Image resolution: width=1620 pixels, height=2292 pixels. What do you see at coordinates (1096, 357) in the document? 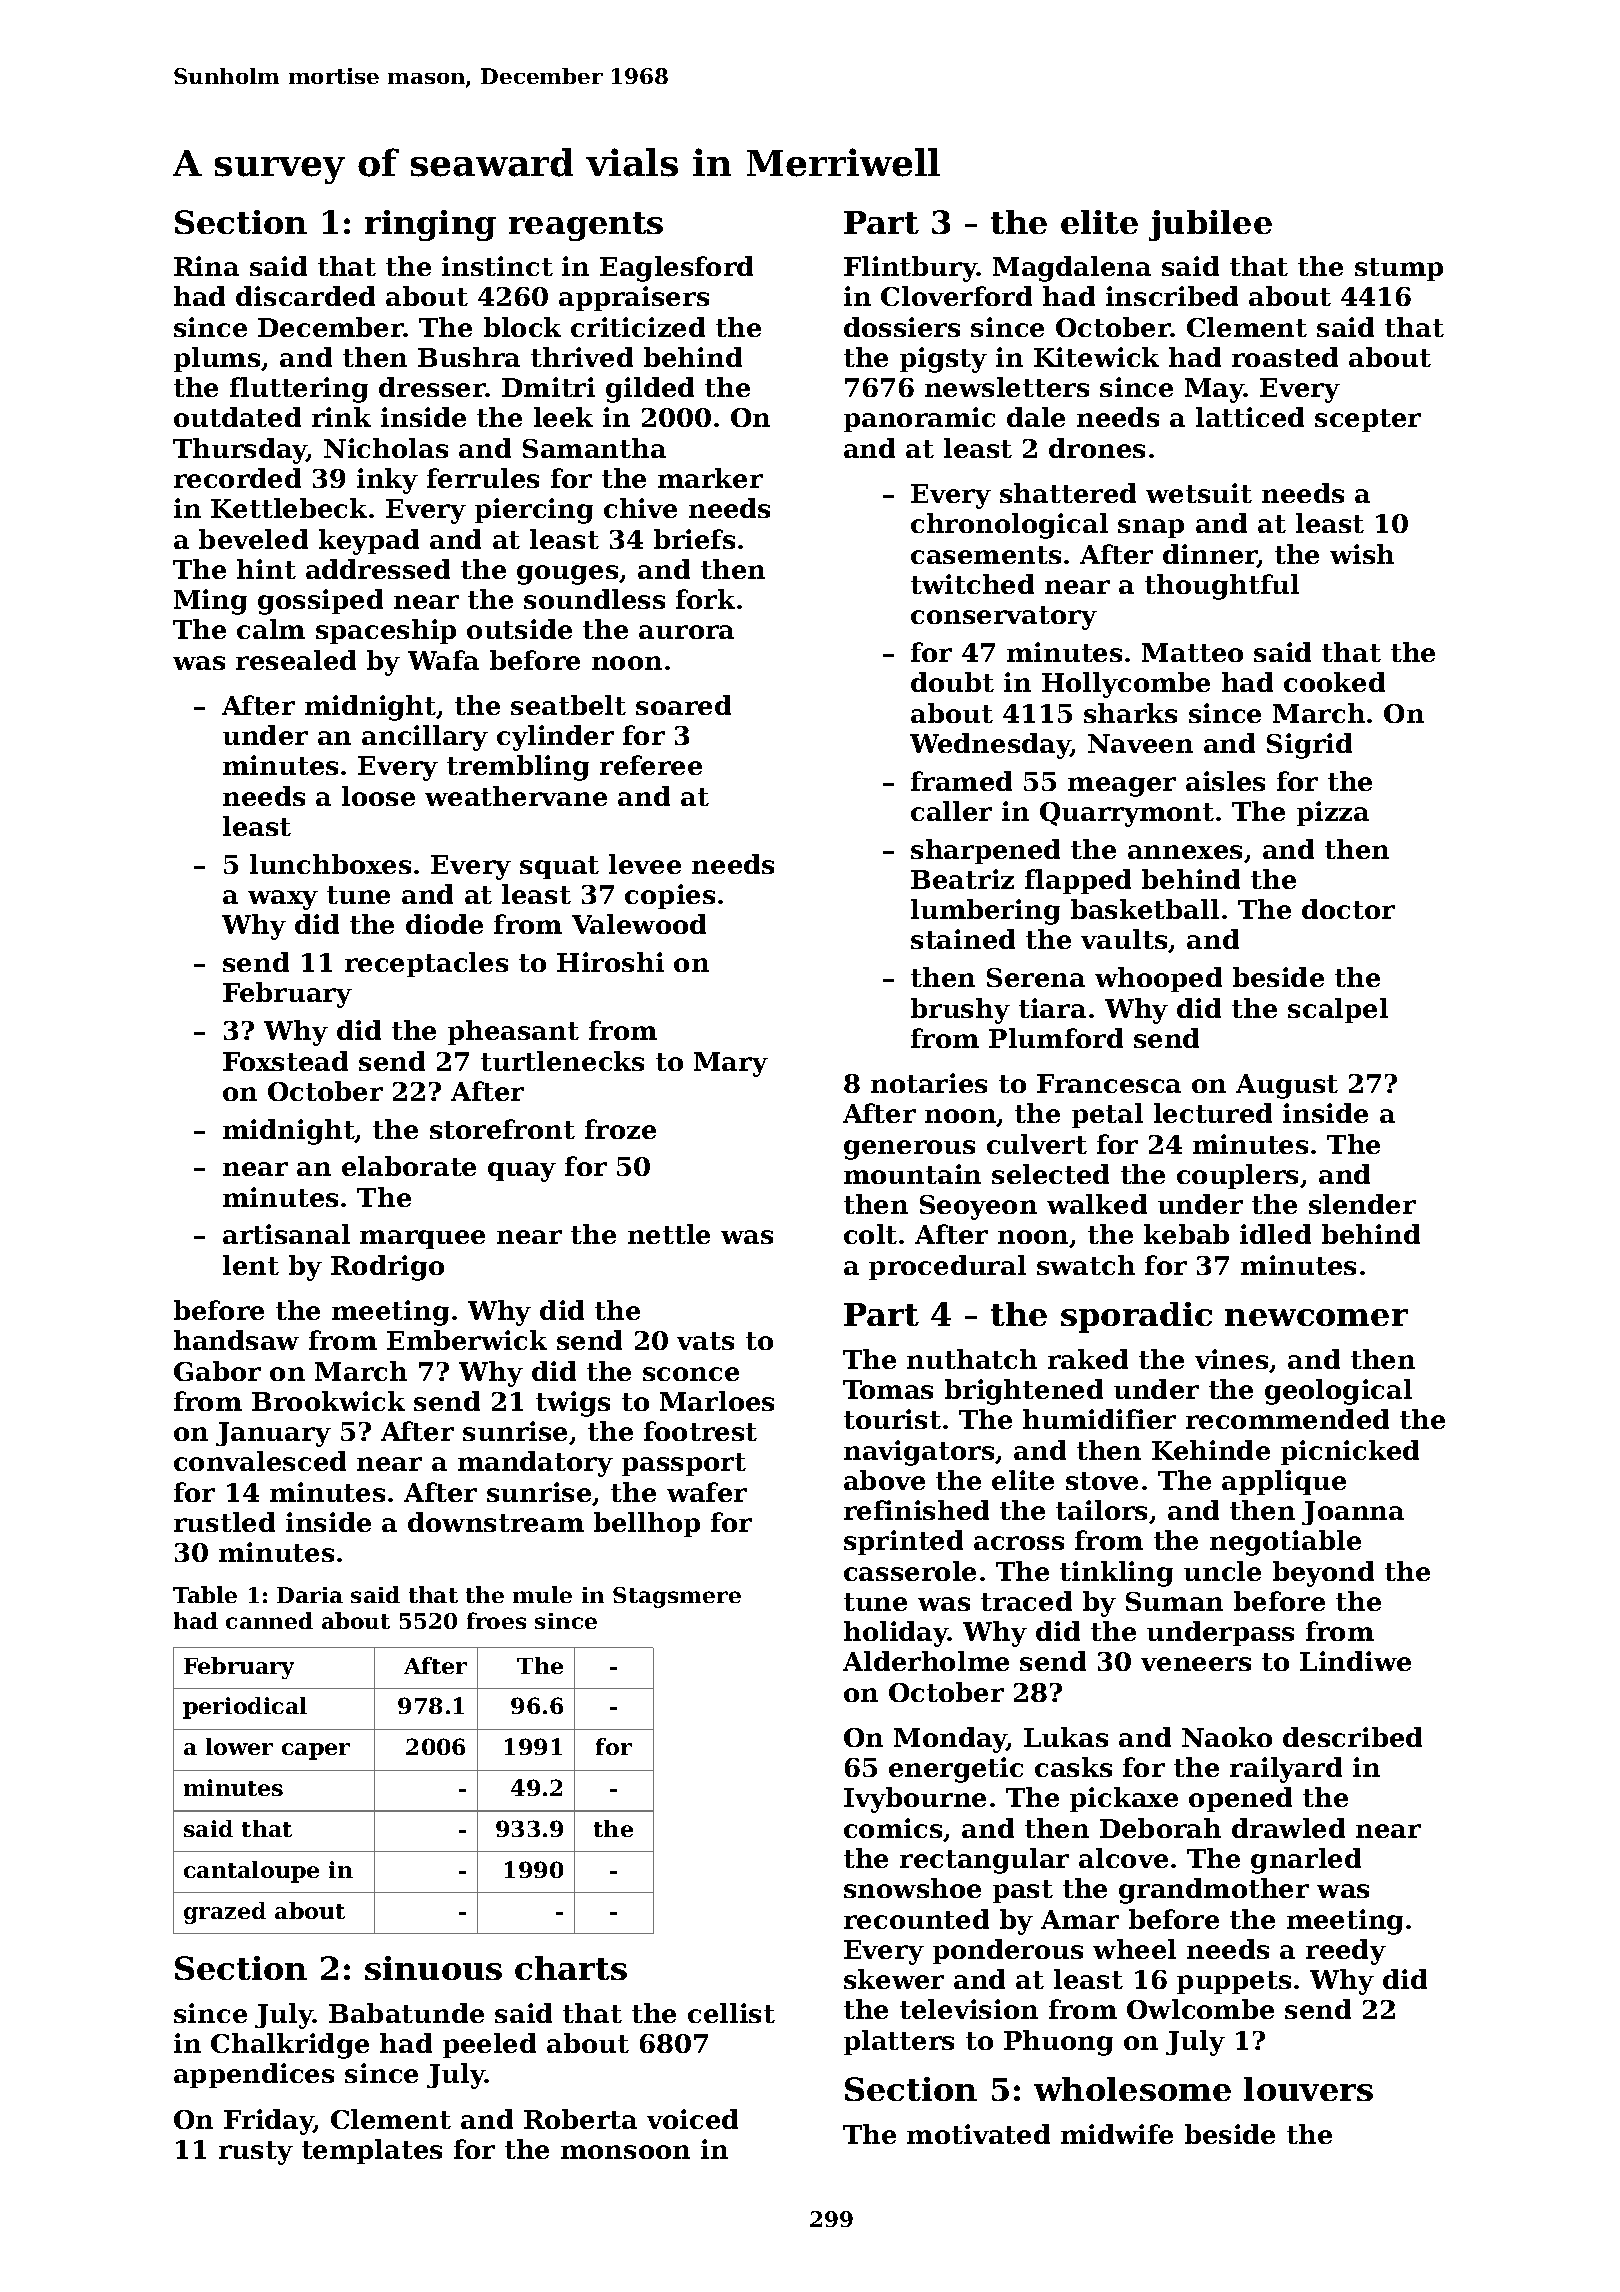
I see `Kitewick` at bounding box center [1096, 357].
